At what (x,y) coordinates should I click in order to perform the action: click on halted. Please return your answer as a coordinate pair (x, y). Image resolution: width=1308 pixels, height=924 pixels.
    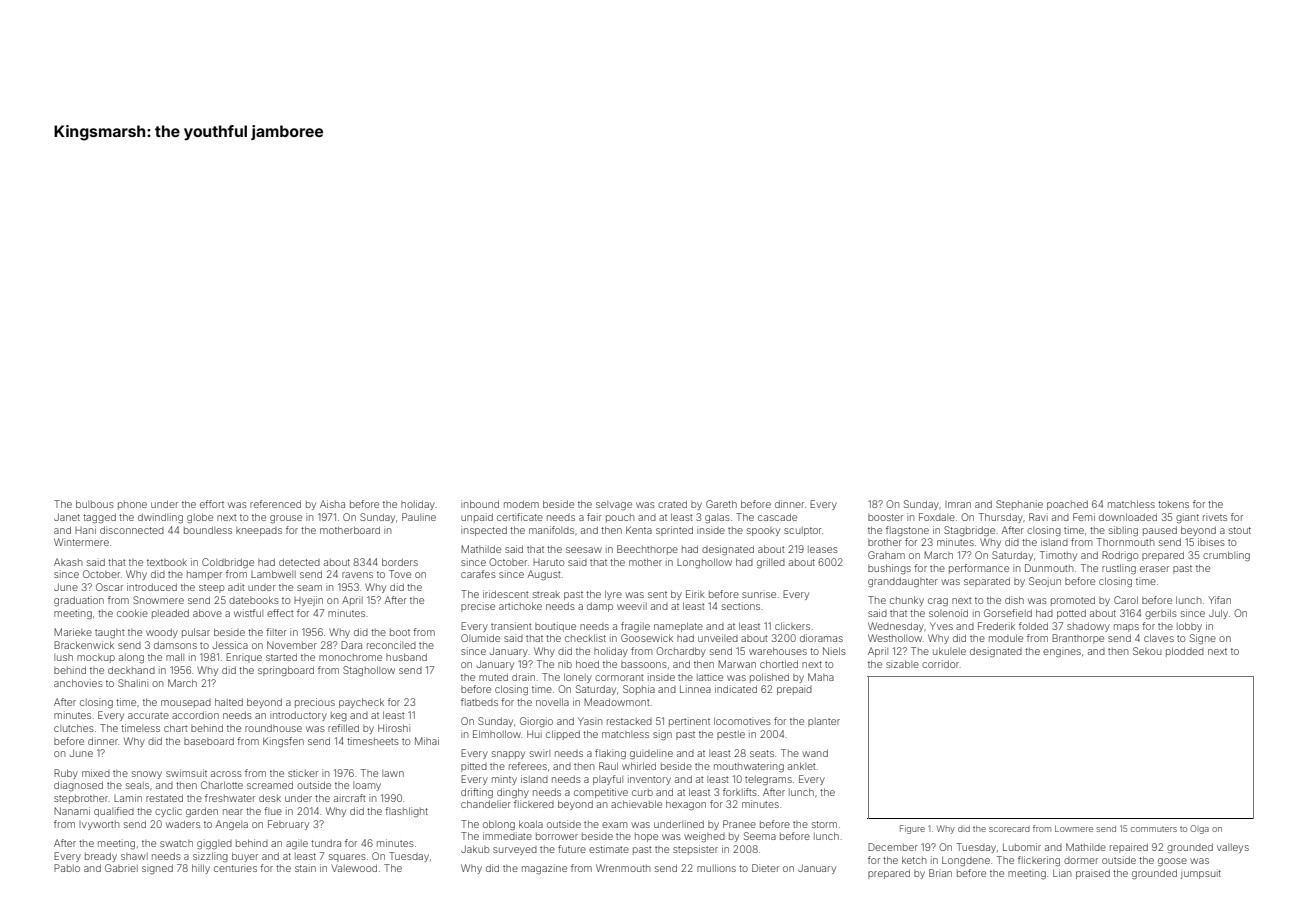
    Looking at the image, I should click on (229, 702).
